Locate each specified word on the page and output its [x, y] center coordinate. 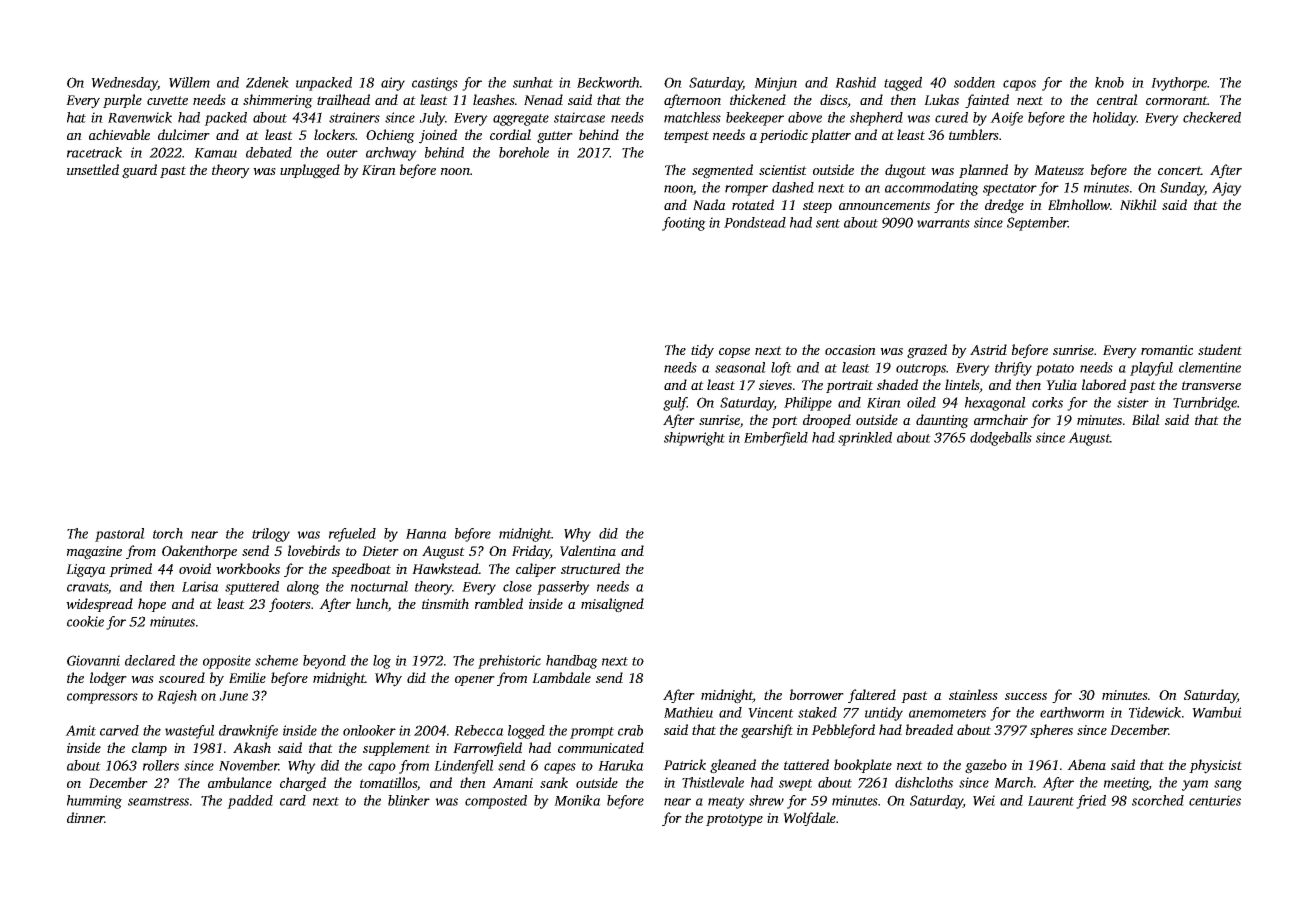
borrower [817, 694]
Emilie [247, 677]
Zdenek [267, 82]
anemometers [947, 713]
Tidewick [1155, 712]
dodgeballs [1001, 439]
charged [303, 784]
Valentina [588, 550]
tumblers [974, 134]
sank [554, 782]
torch [168, 533]
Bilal [1146, 419]
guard [139, 171]
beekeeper [755, 119]
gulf [675, 404]
